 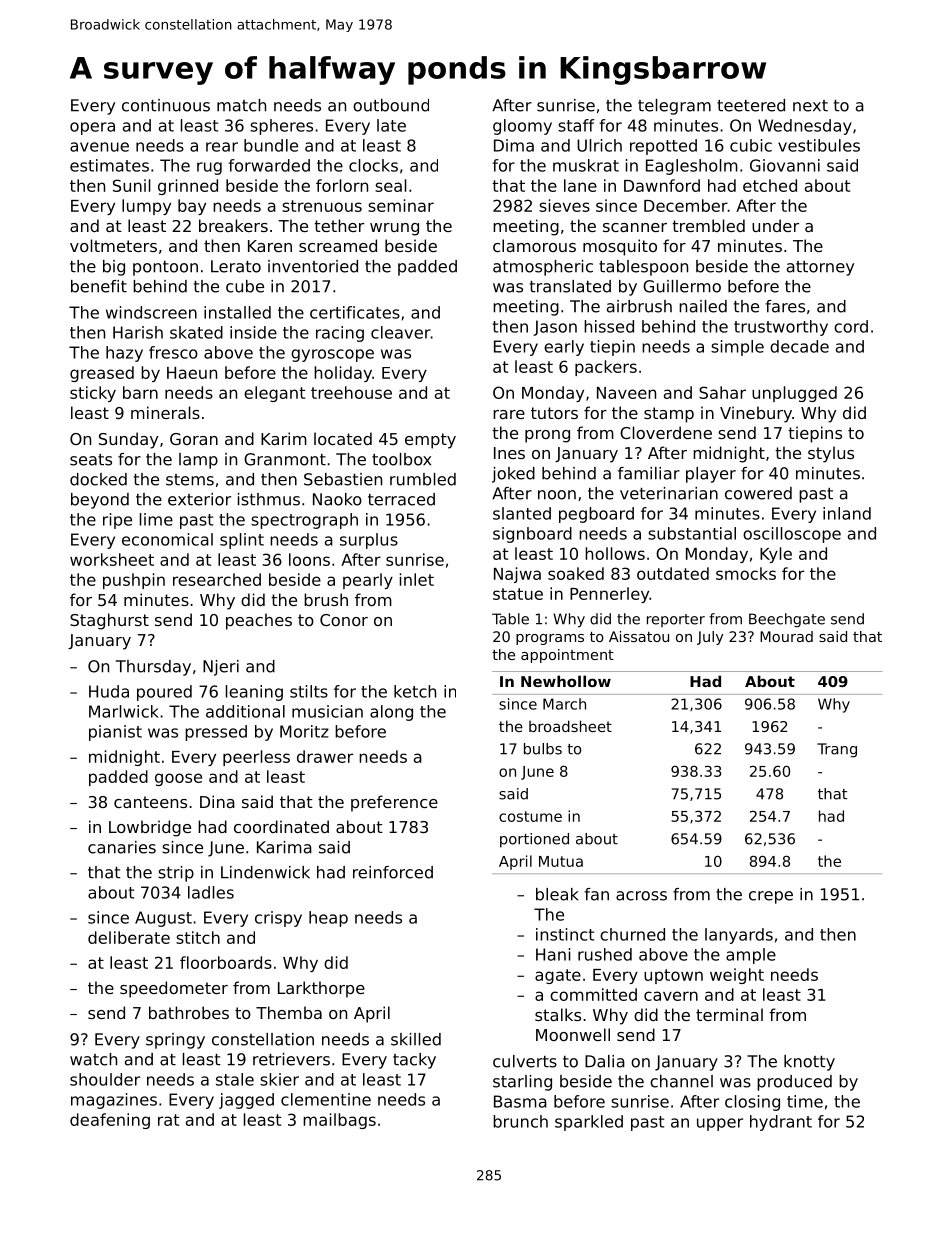 What do you see at coordinates (810, 106) in the image?
I see `next` at bounding box center [810, 106].
